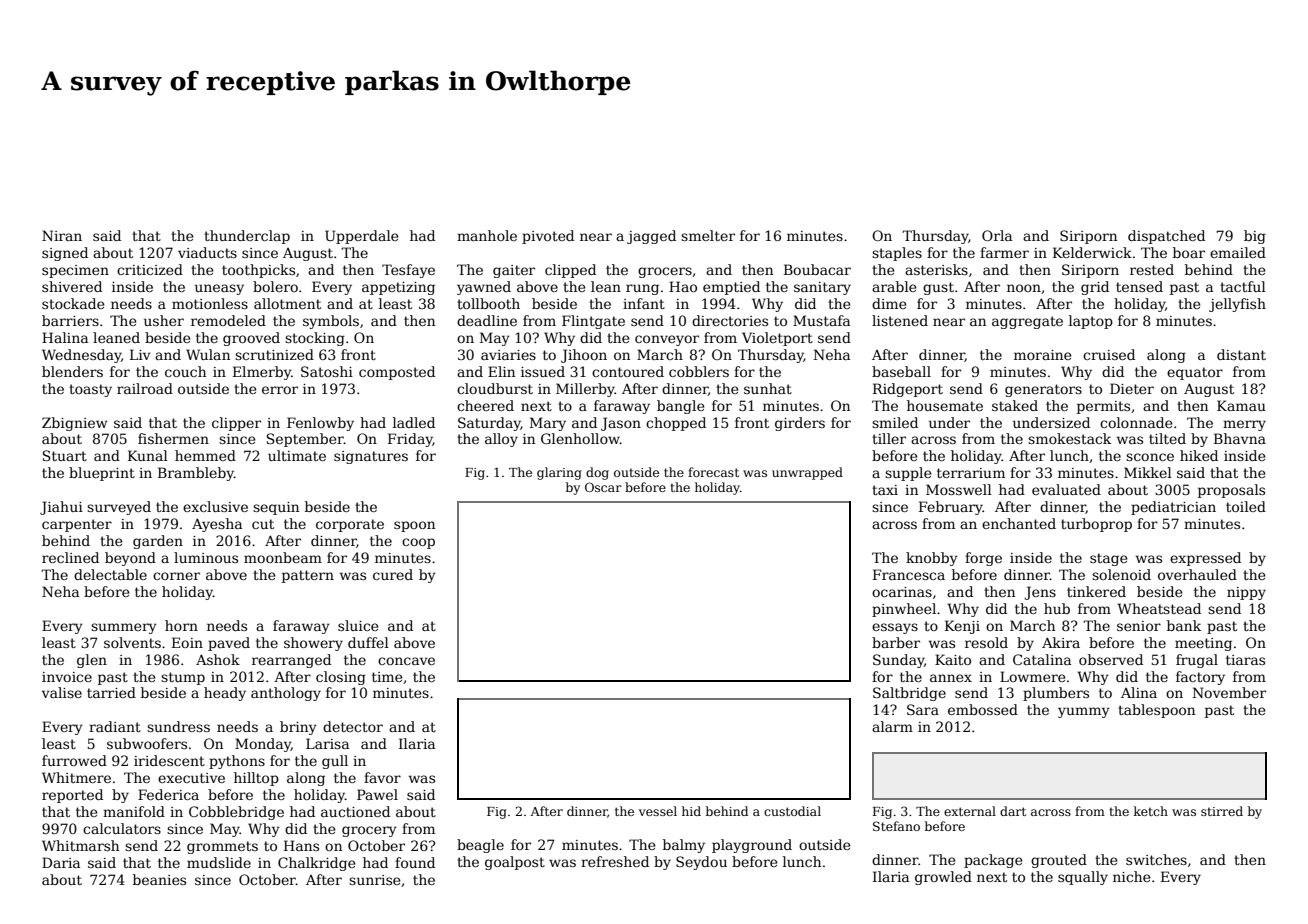  I want to click on hub, so click(1057, 608).
